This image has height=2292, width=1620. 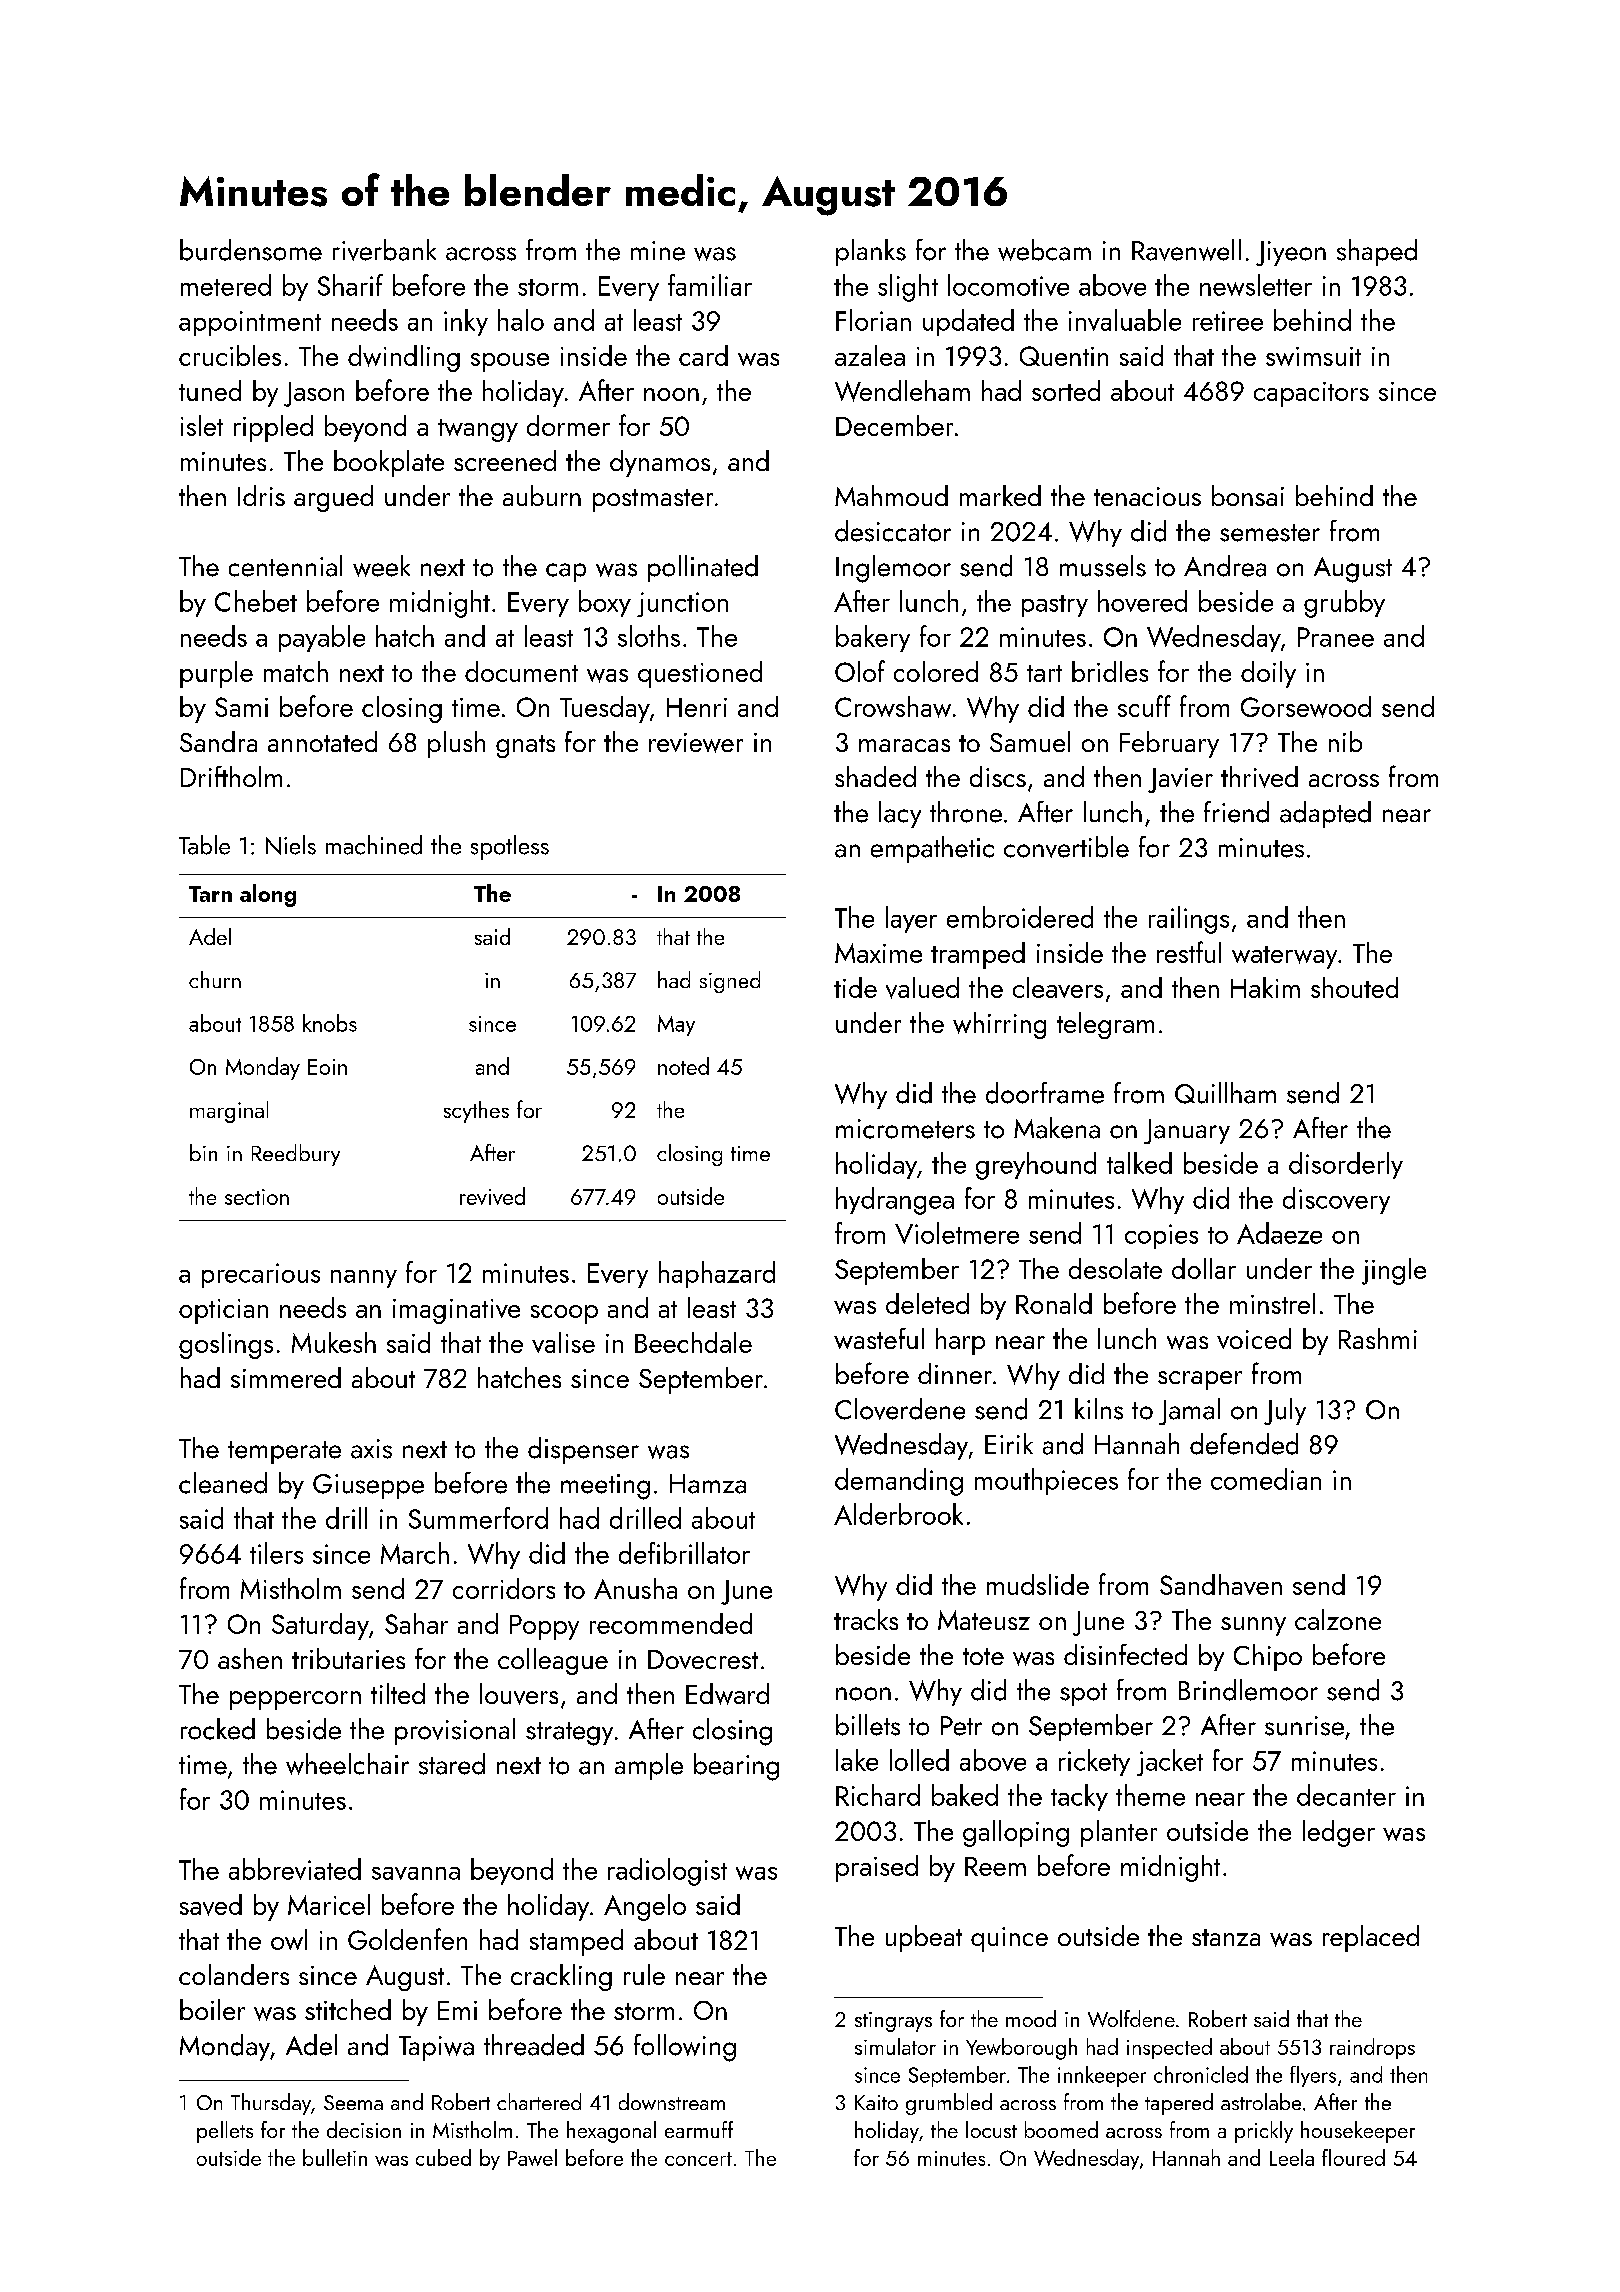 What do you see at coordinates (348, 2009) in the image?
I see `stitched` at bounding box center [348, 2009].
